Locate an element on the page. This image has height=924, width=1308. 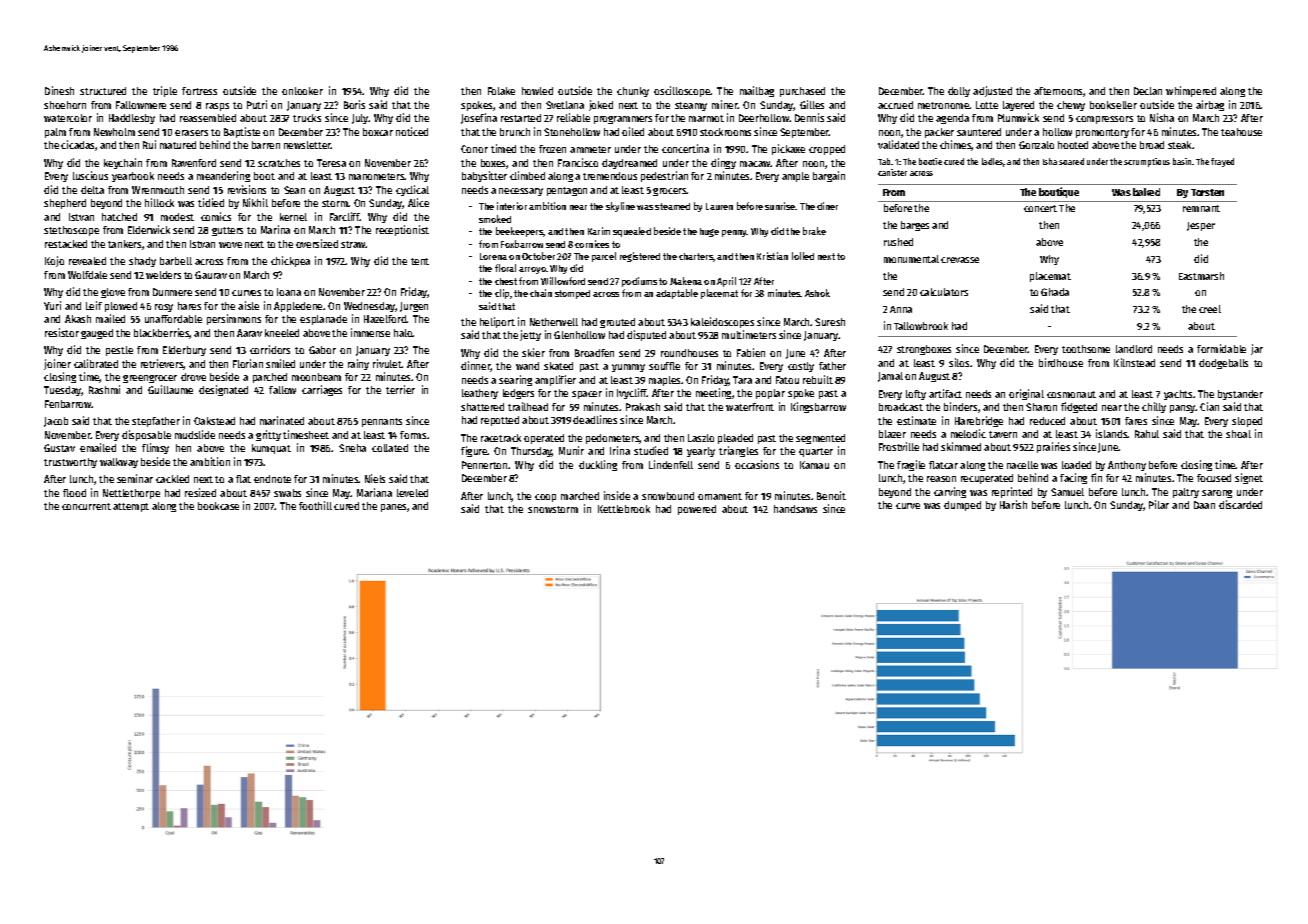
Ashok is located at coordinates (817, 293).
